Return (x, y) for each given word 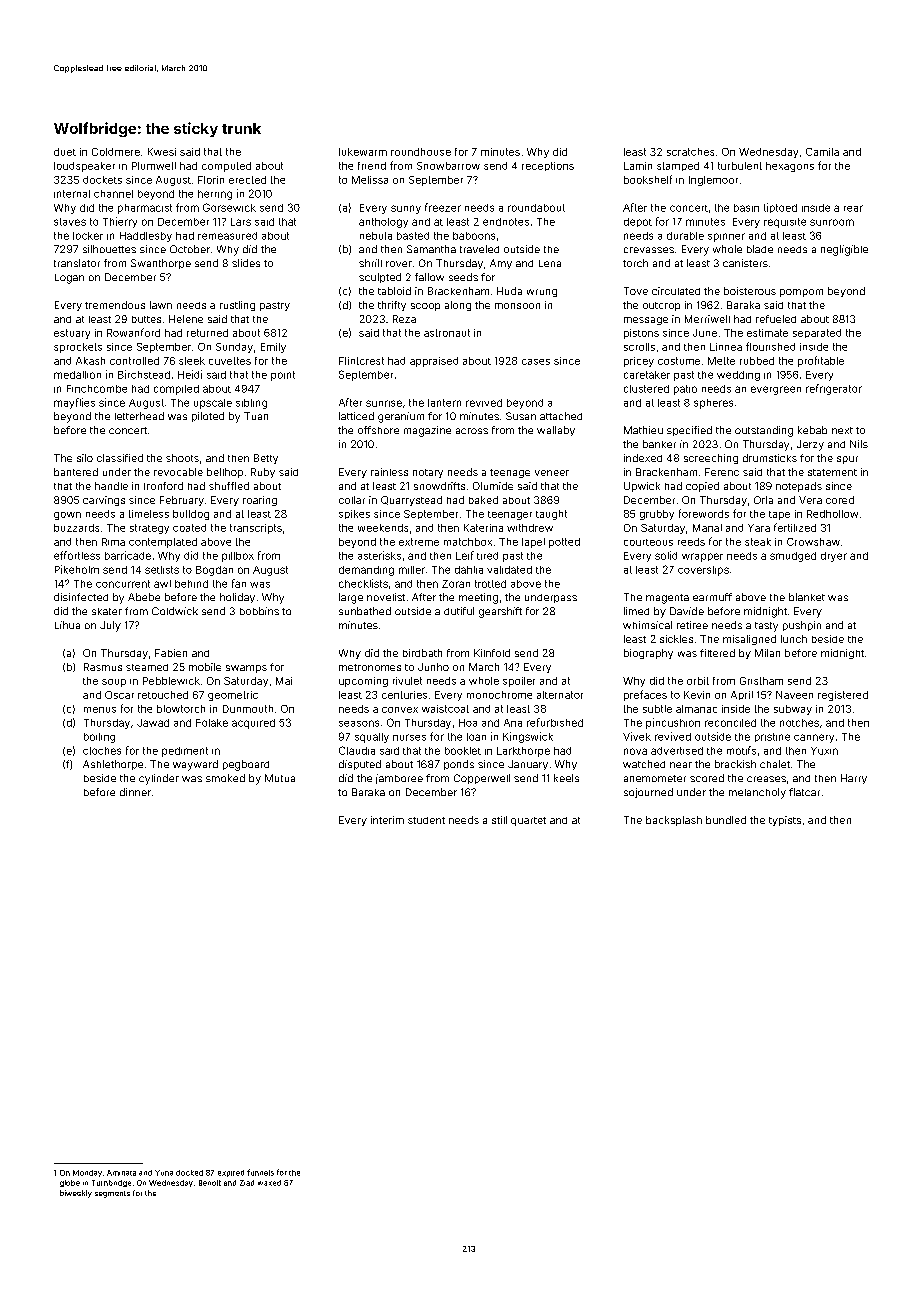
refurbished (555, 722)
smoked (225, 778)
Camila (822, 152)
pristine (772, 737)
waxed (269, 1183)
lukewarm (363, 152)
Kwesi (162, 152)
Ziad (247, 1183)
